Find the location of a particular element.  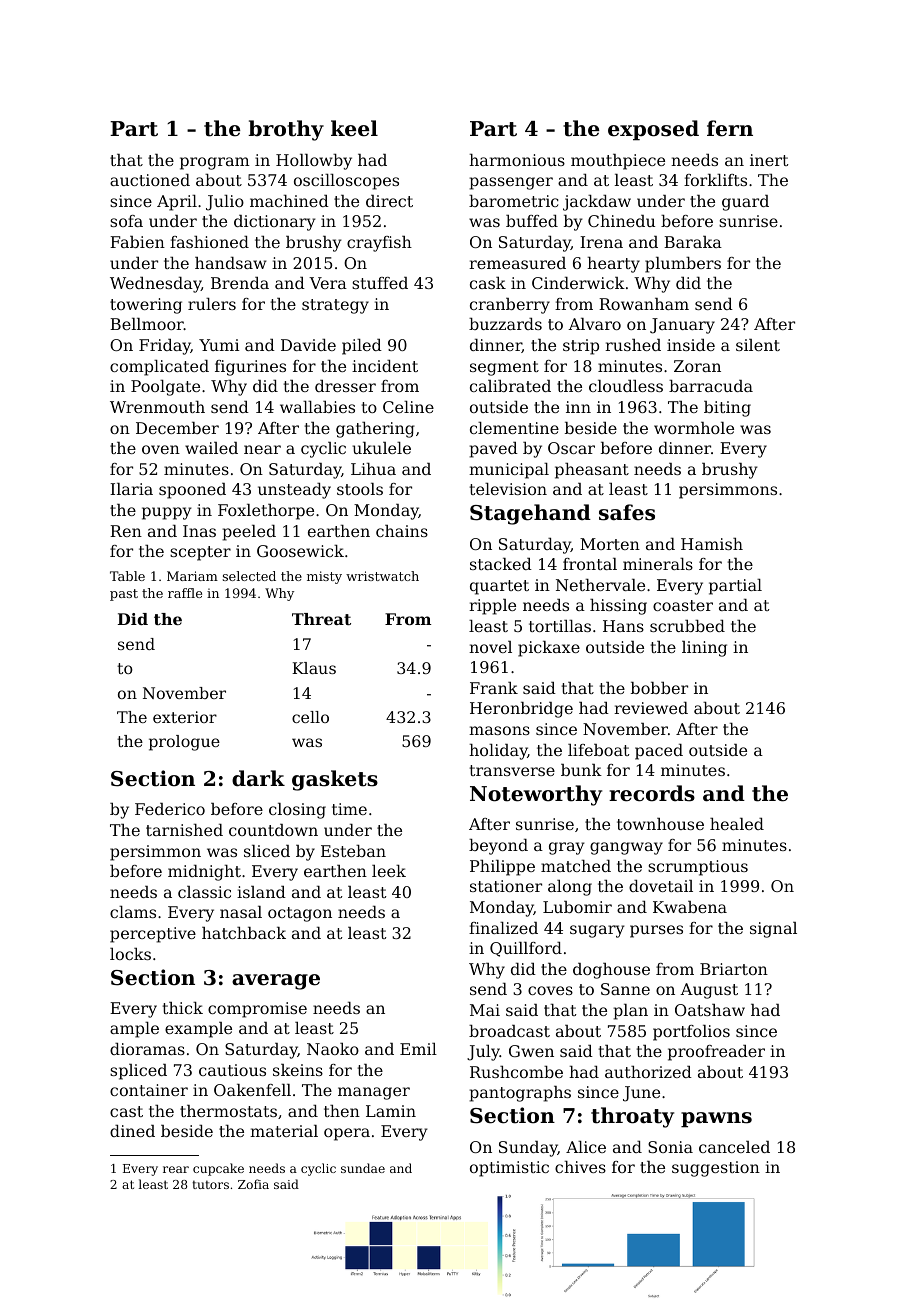

rear is located at coordinates (176, 1169).
